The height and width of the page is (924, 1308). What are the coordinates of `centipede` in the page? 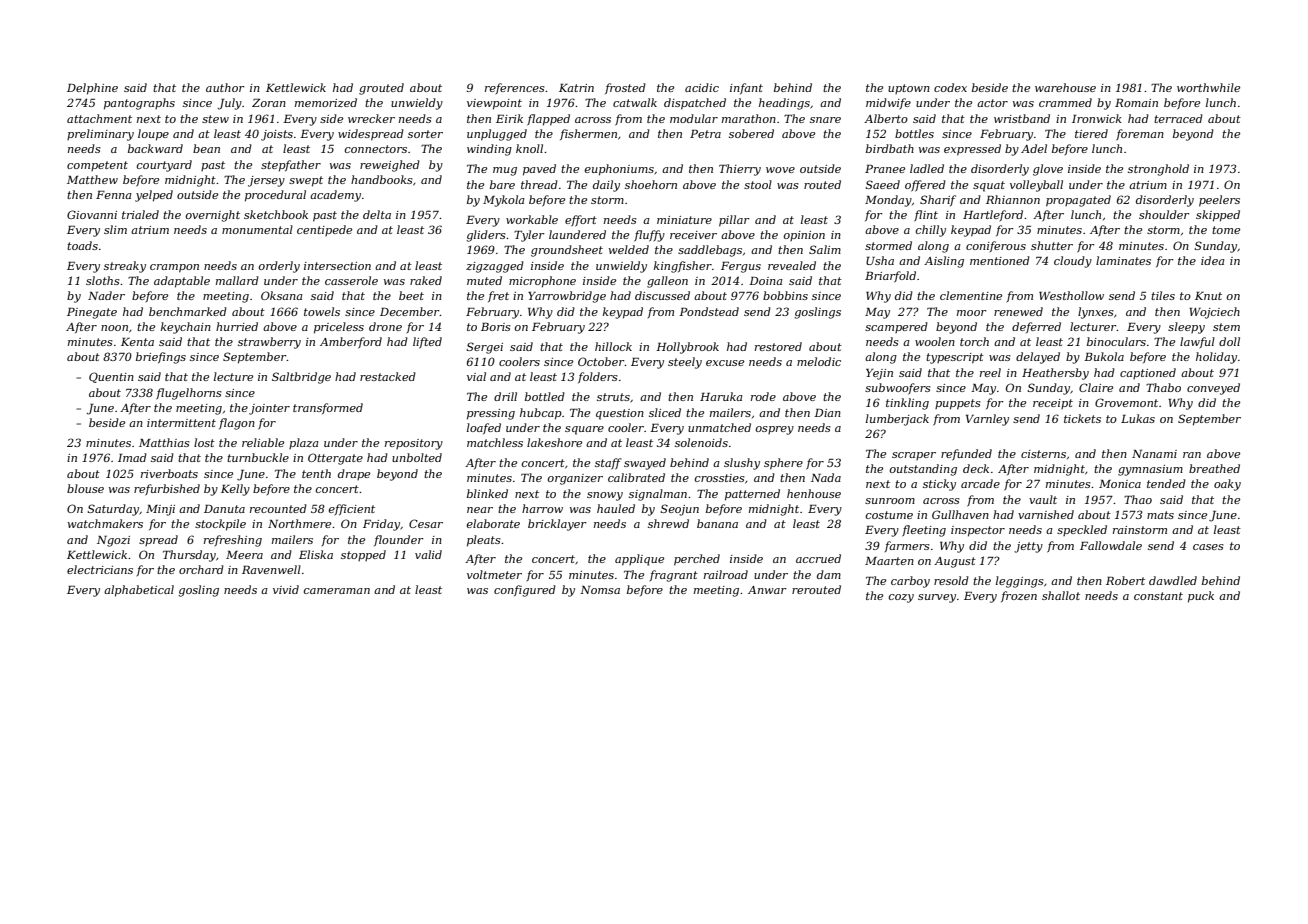 It's located at (324, 230).
